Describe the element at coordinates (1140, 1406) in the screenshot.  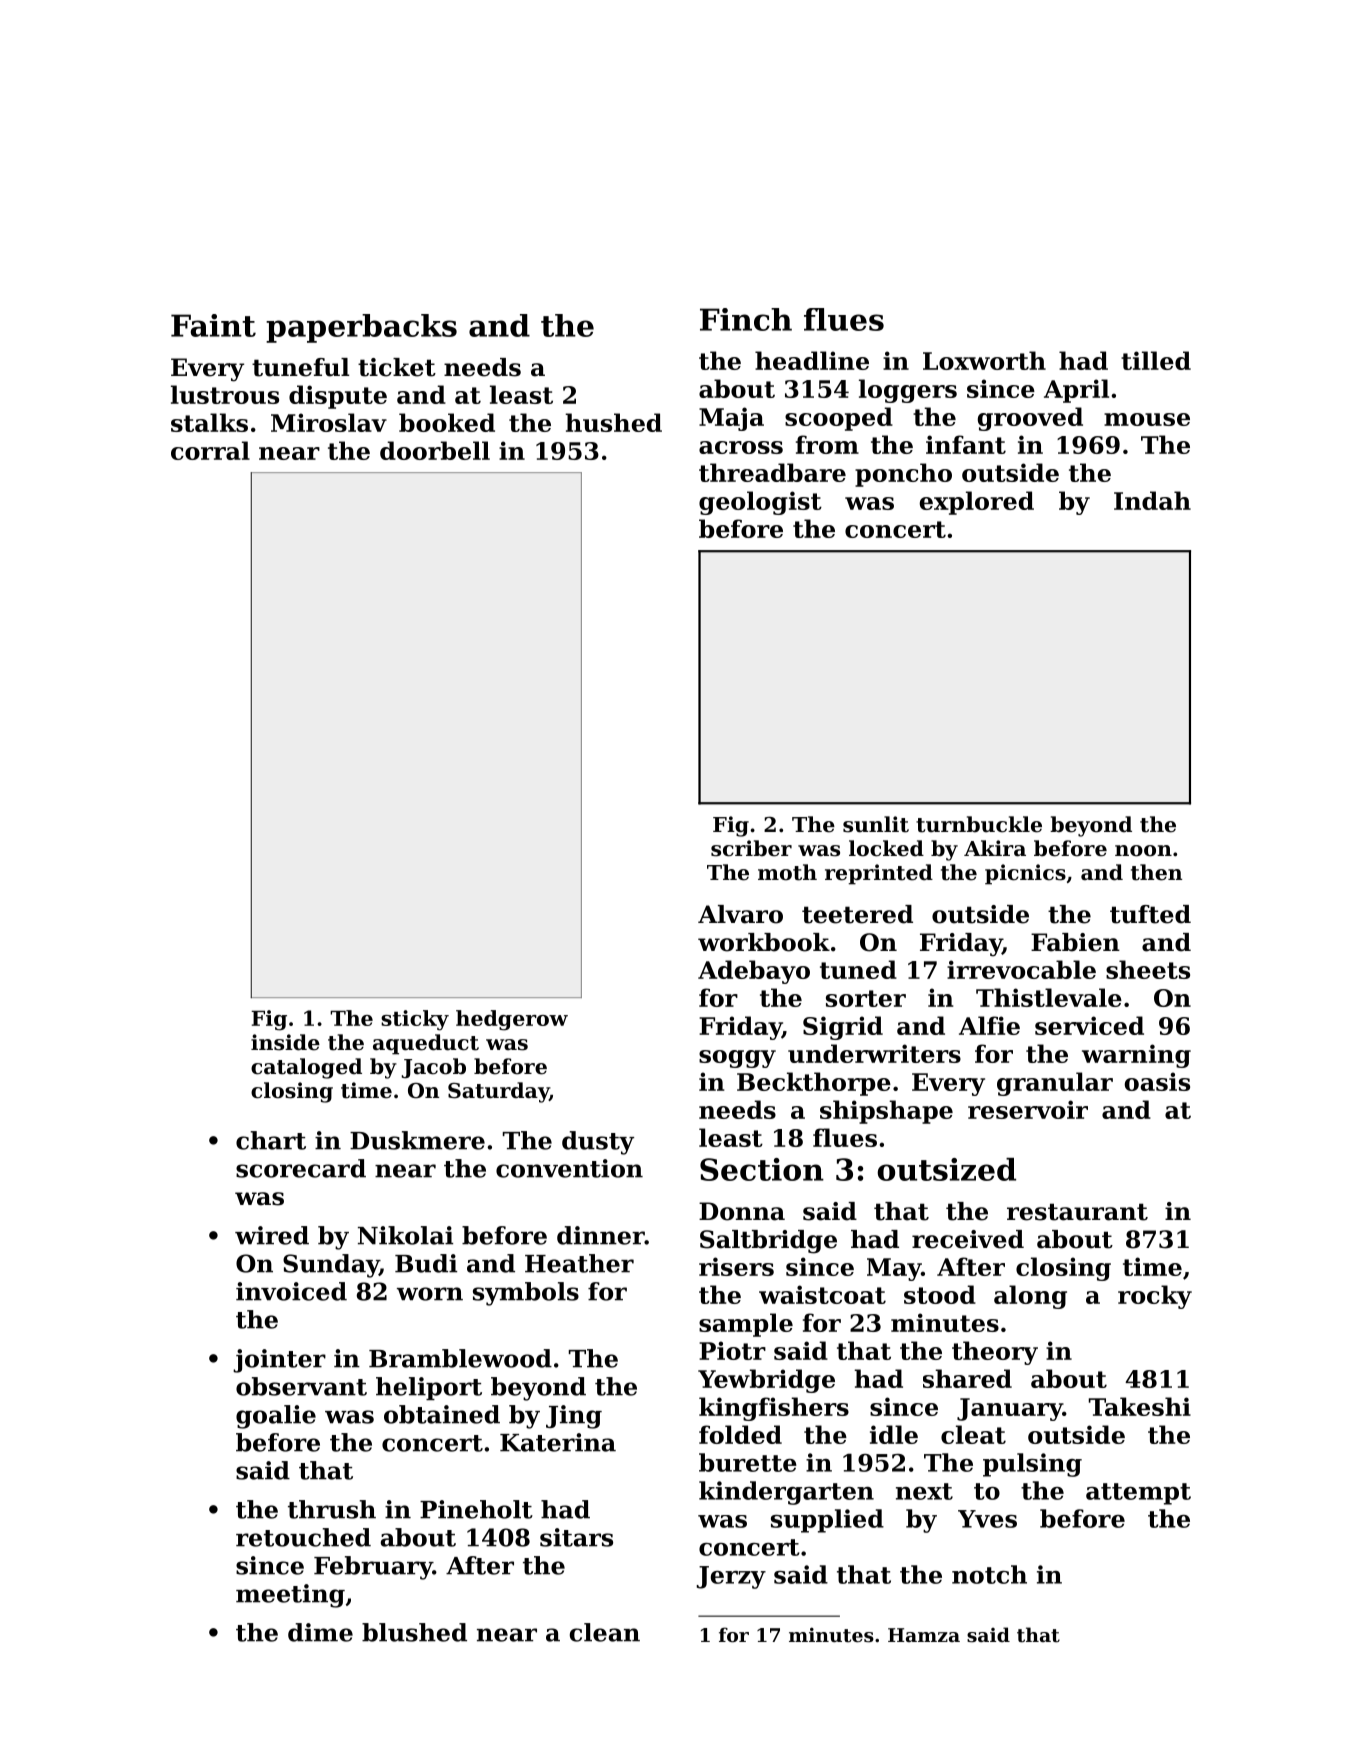
I see `Takeshi` at that location.
